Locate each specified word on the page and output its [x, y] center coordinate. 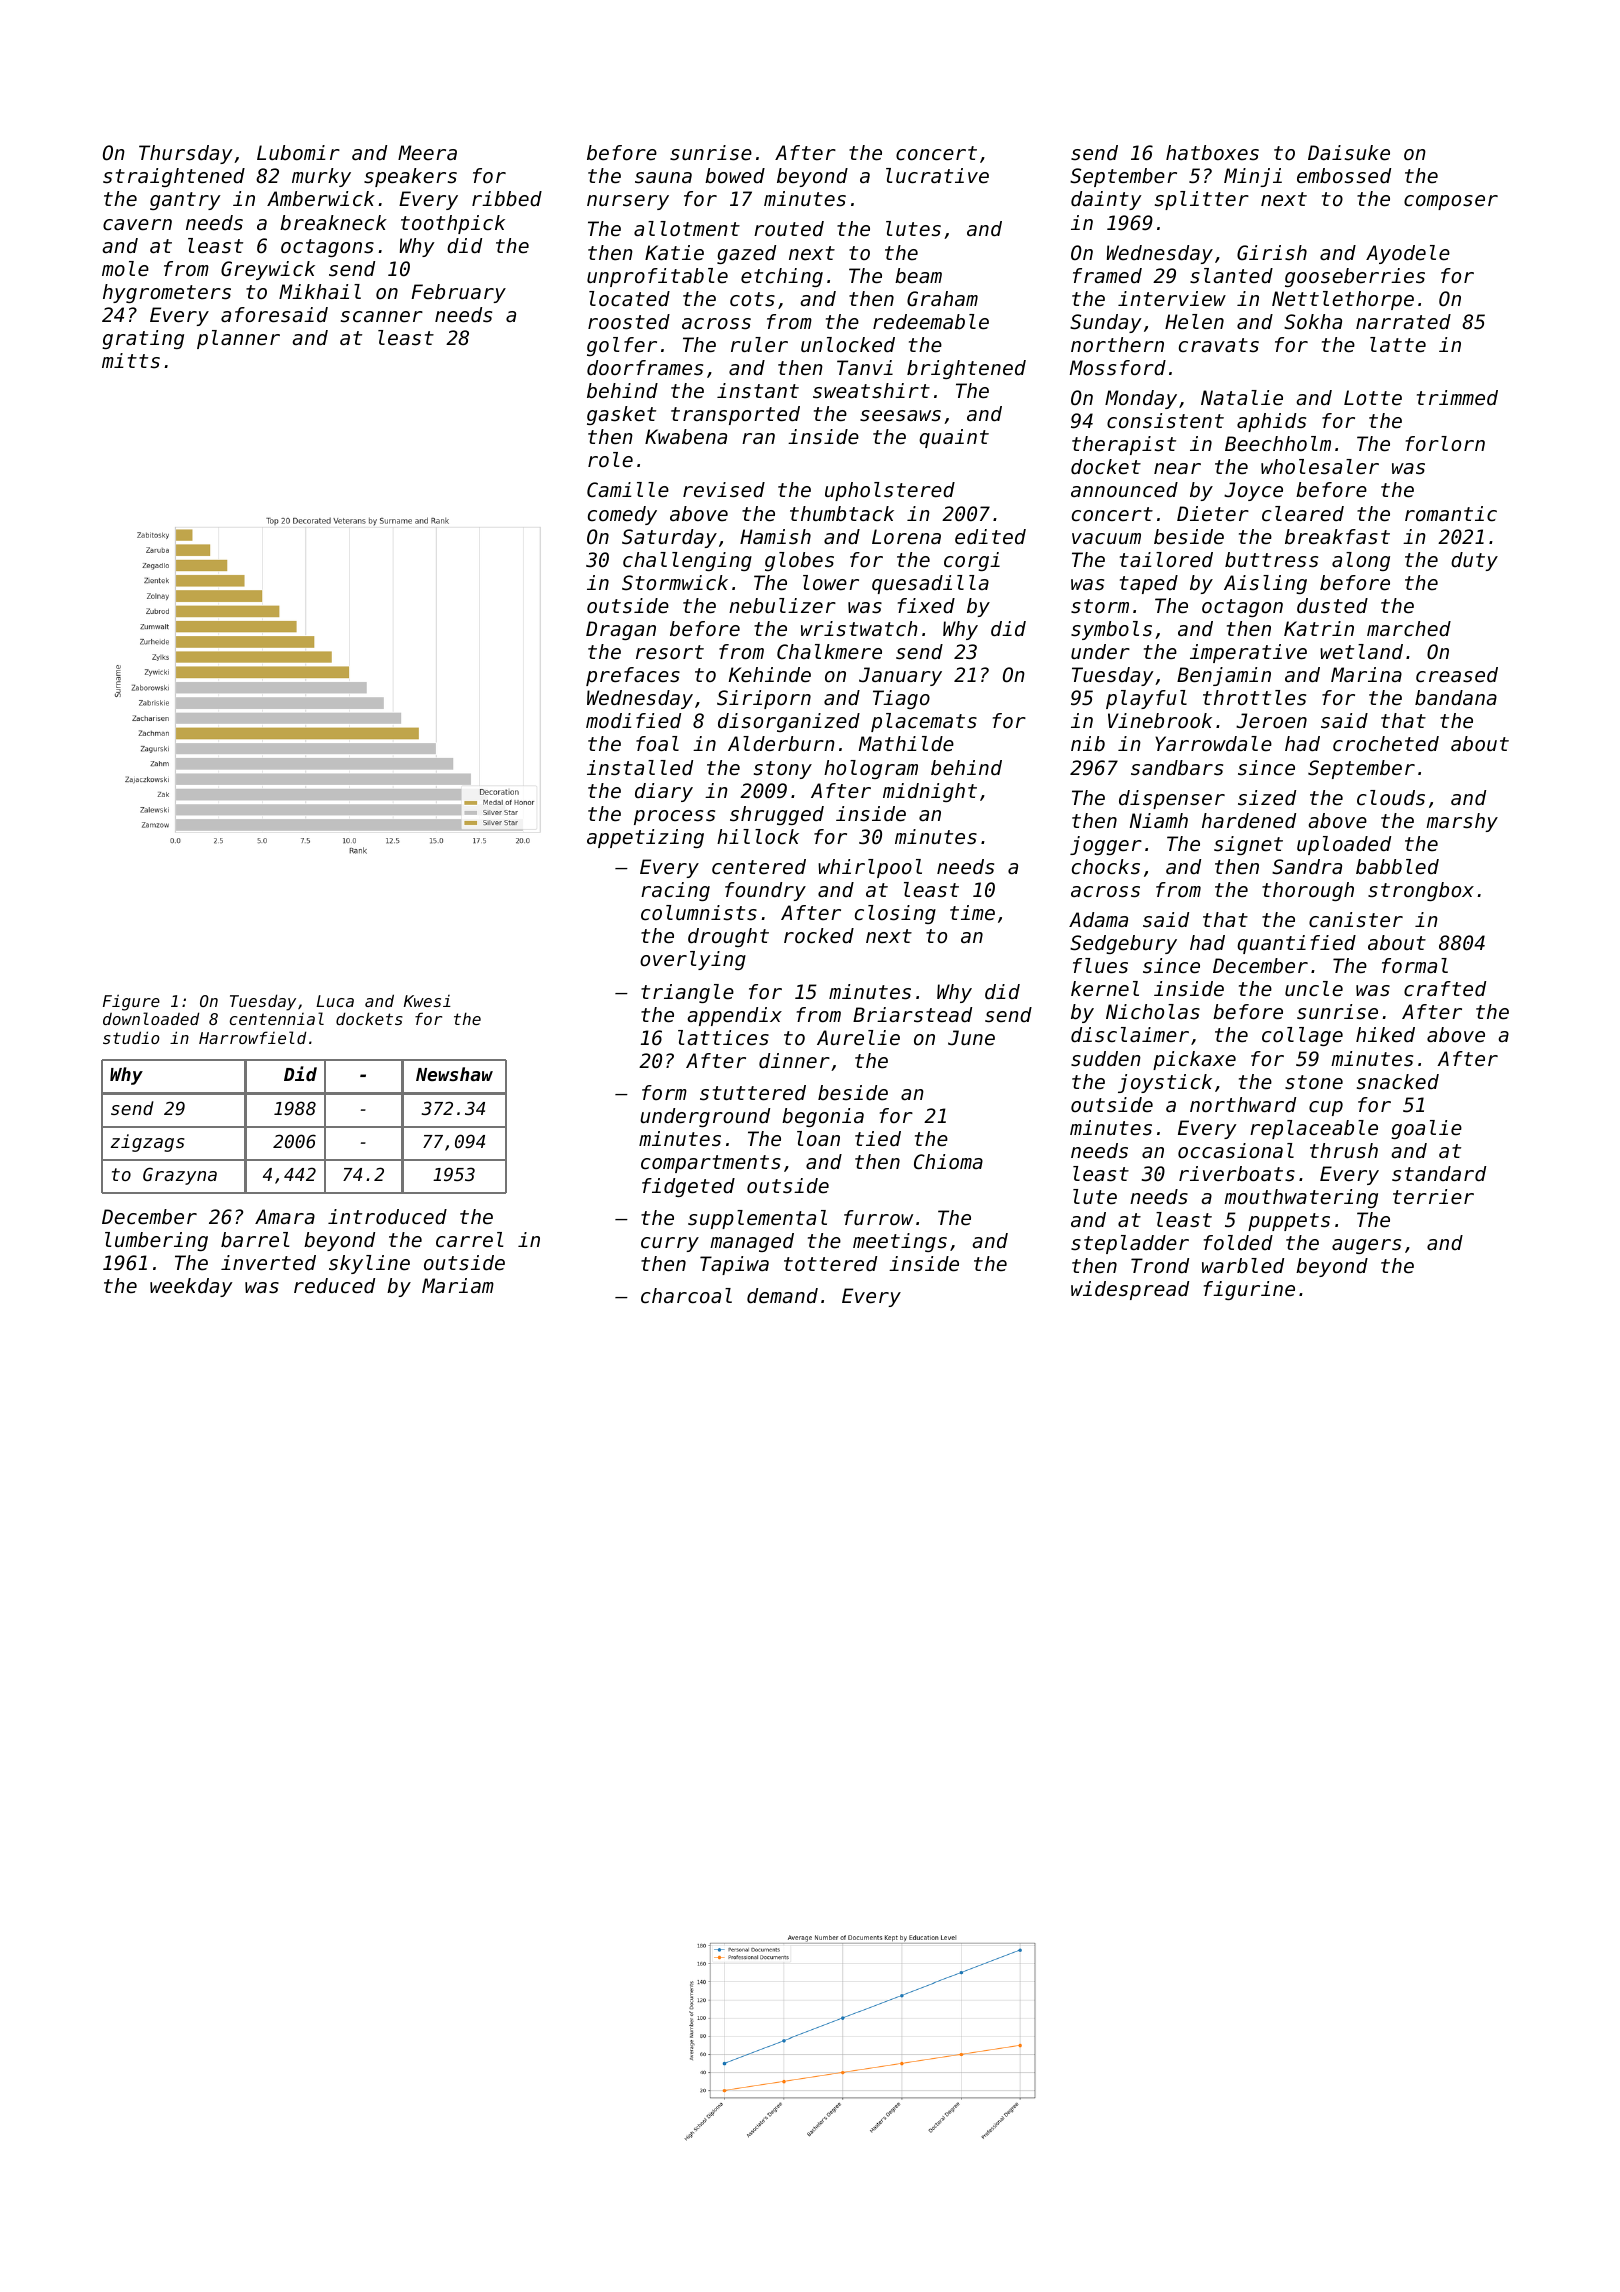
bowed [735, 176]
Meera [427, 153]
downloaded [151, 1018]
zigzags [148, 1143]
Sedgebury [1123, 944]
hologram [871, 769]
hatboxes [1212, 153]
